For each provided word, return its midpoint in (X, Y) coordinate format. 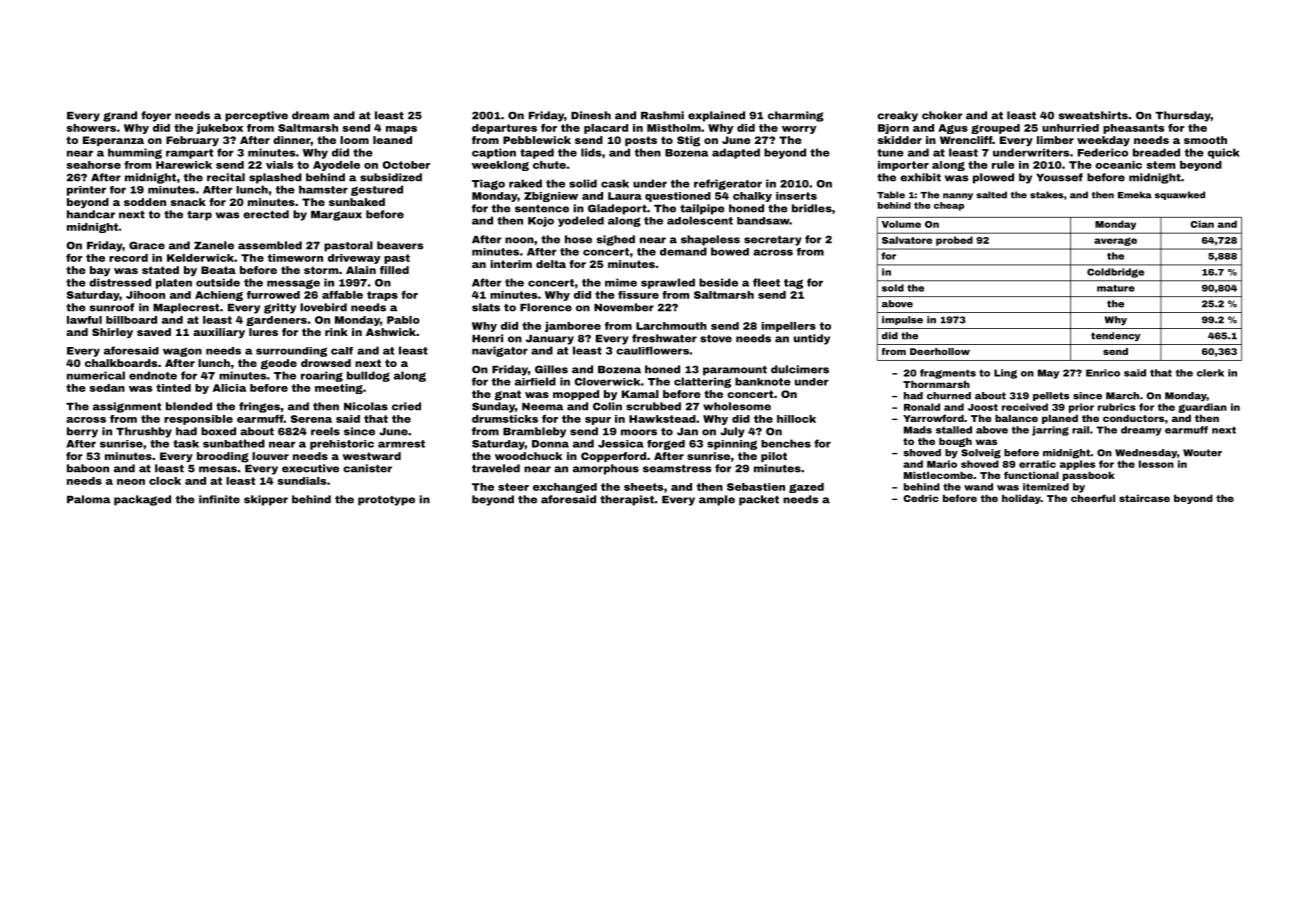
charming (796, 116)
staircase (1144, 498)
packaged (142, 500)
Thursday (1183, 116)
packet (759, 500)
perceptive (256, 116)
